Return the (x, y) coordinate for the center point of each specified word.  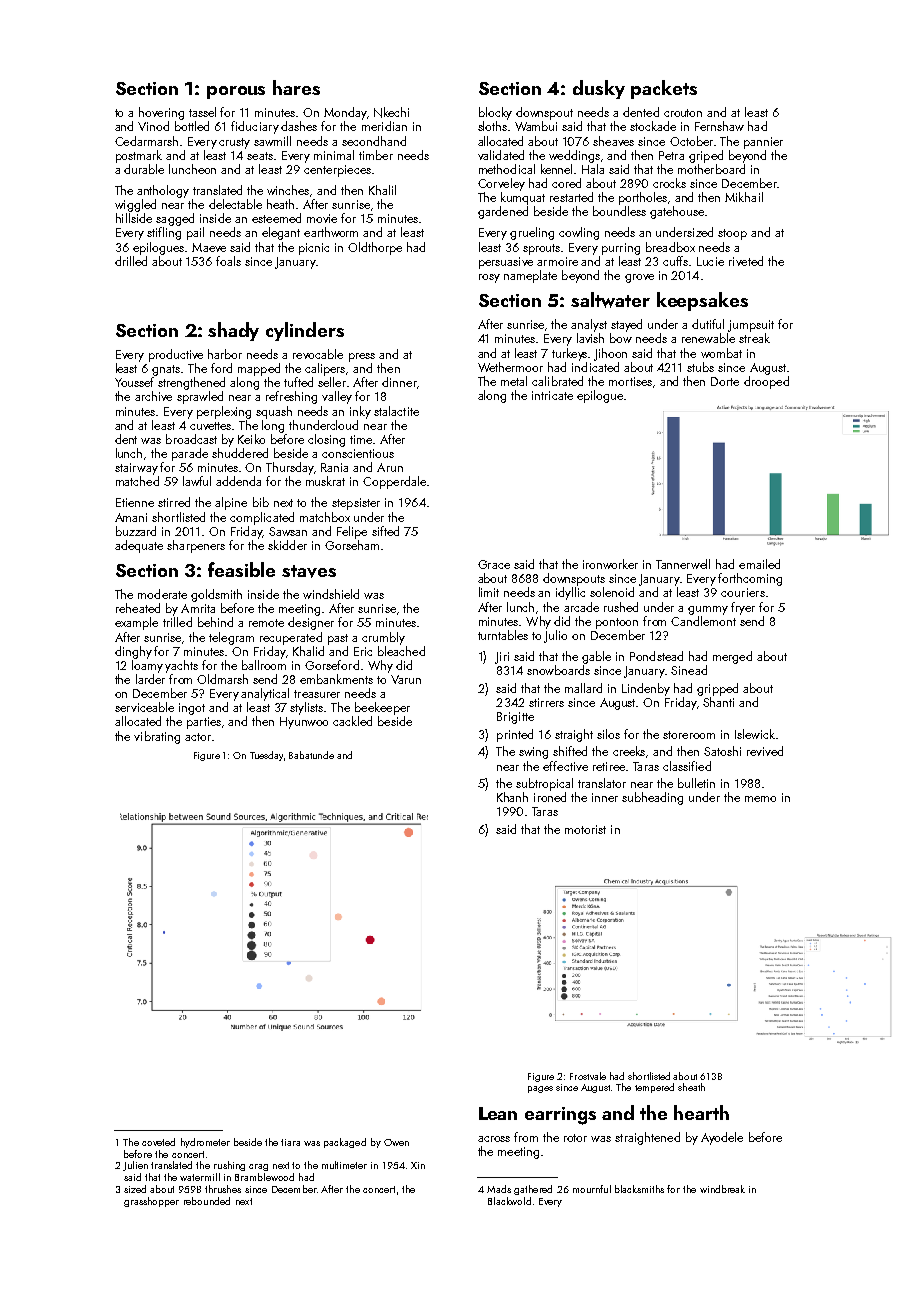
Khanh (512, 797)
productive (176, 355)
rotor (575, 1138)
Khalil (382, 190)
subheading (652, 798)
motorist (585, 829)
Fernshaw (719, 126)
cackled (352, 721)
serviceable (144, 707)
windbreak (722, 1189)
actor (198, 737)
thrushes (223, 1189)
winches (289, 191)
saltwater (610, 300)
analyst (589, 325)
